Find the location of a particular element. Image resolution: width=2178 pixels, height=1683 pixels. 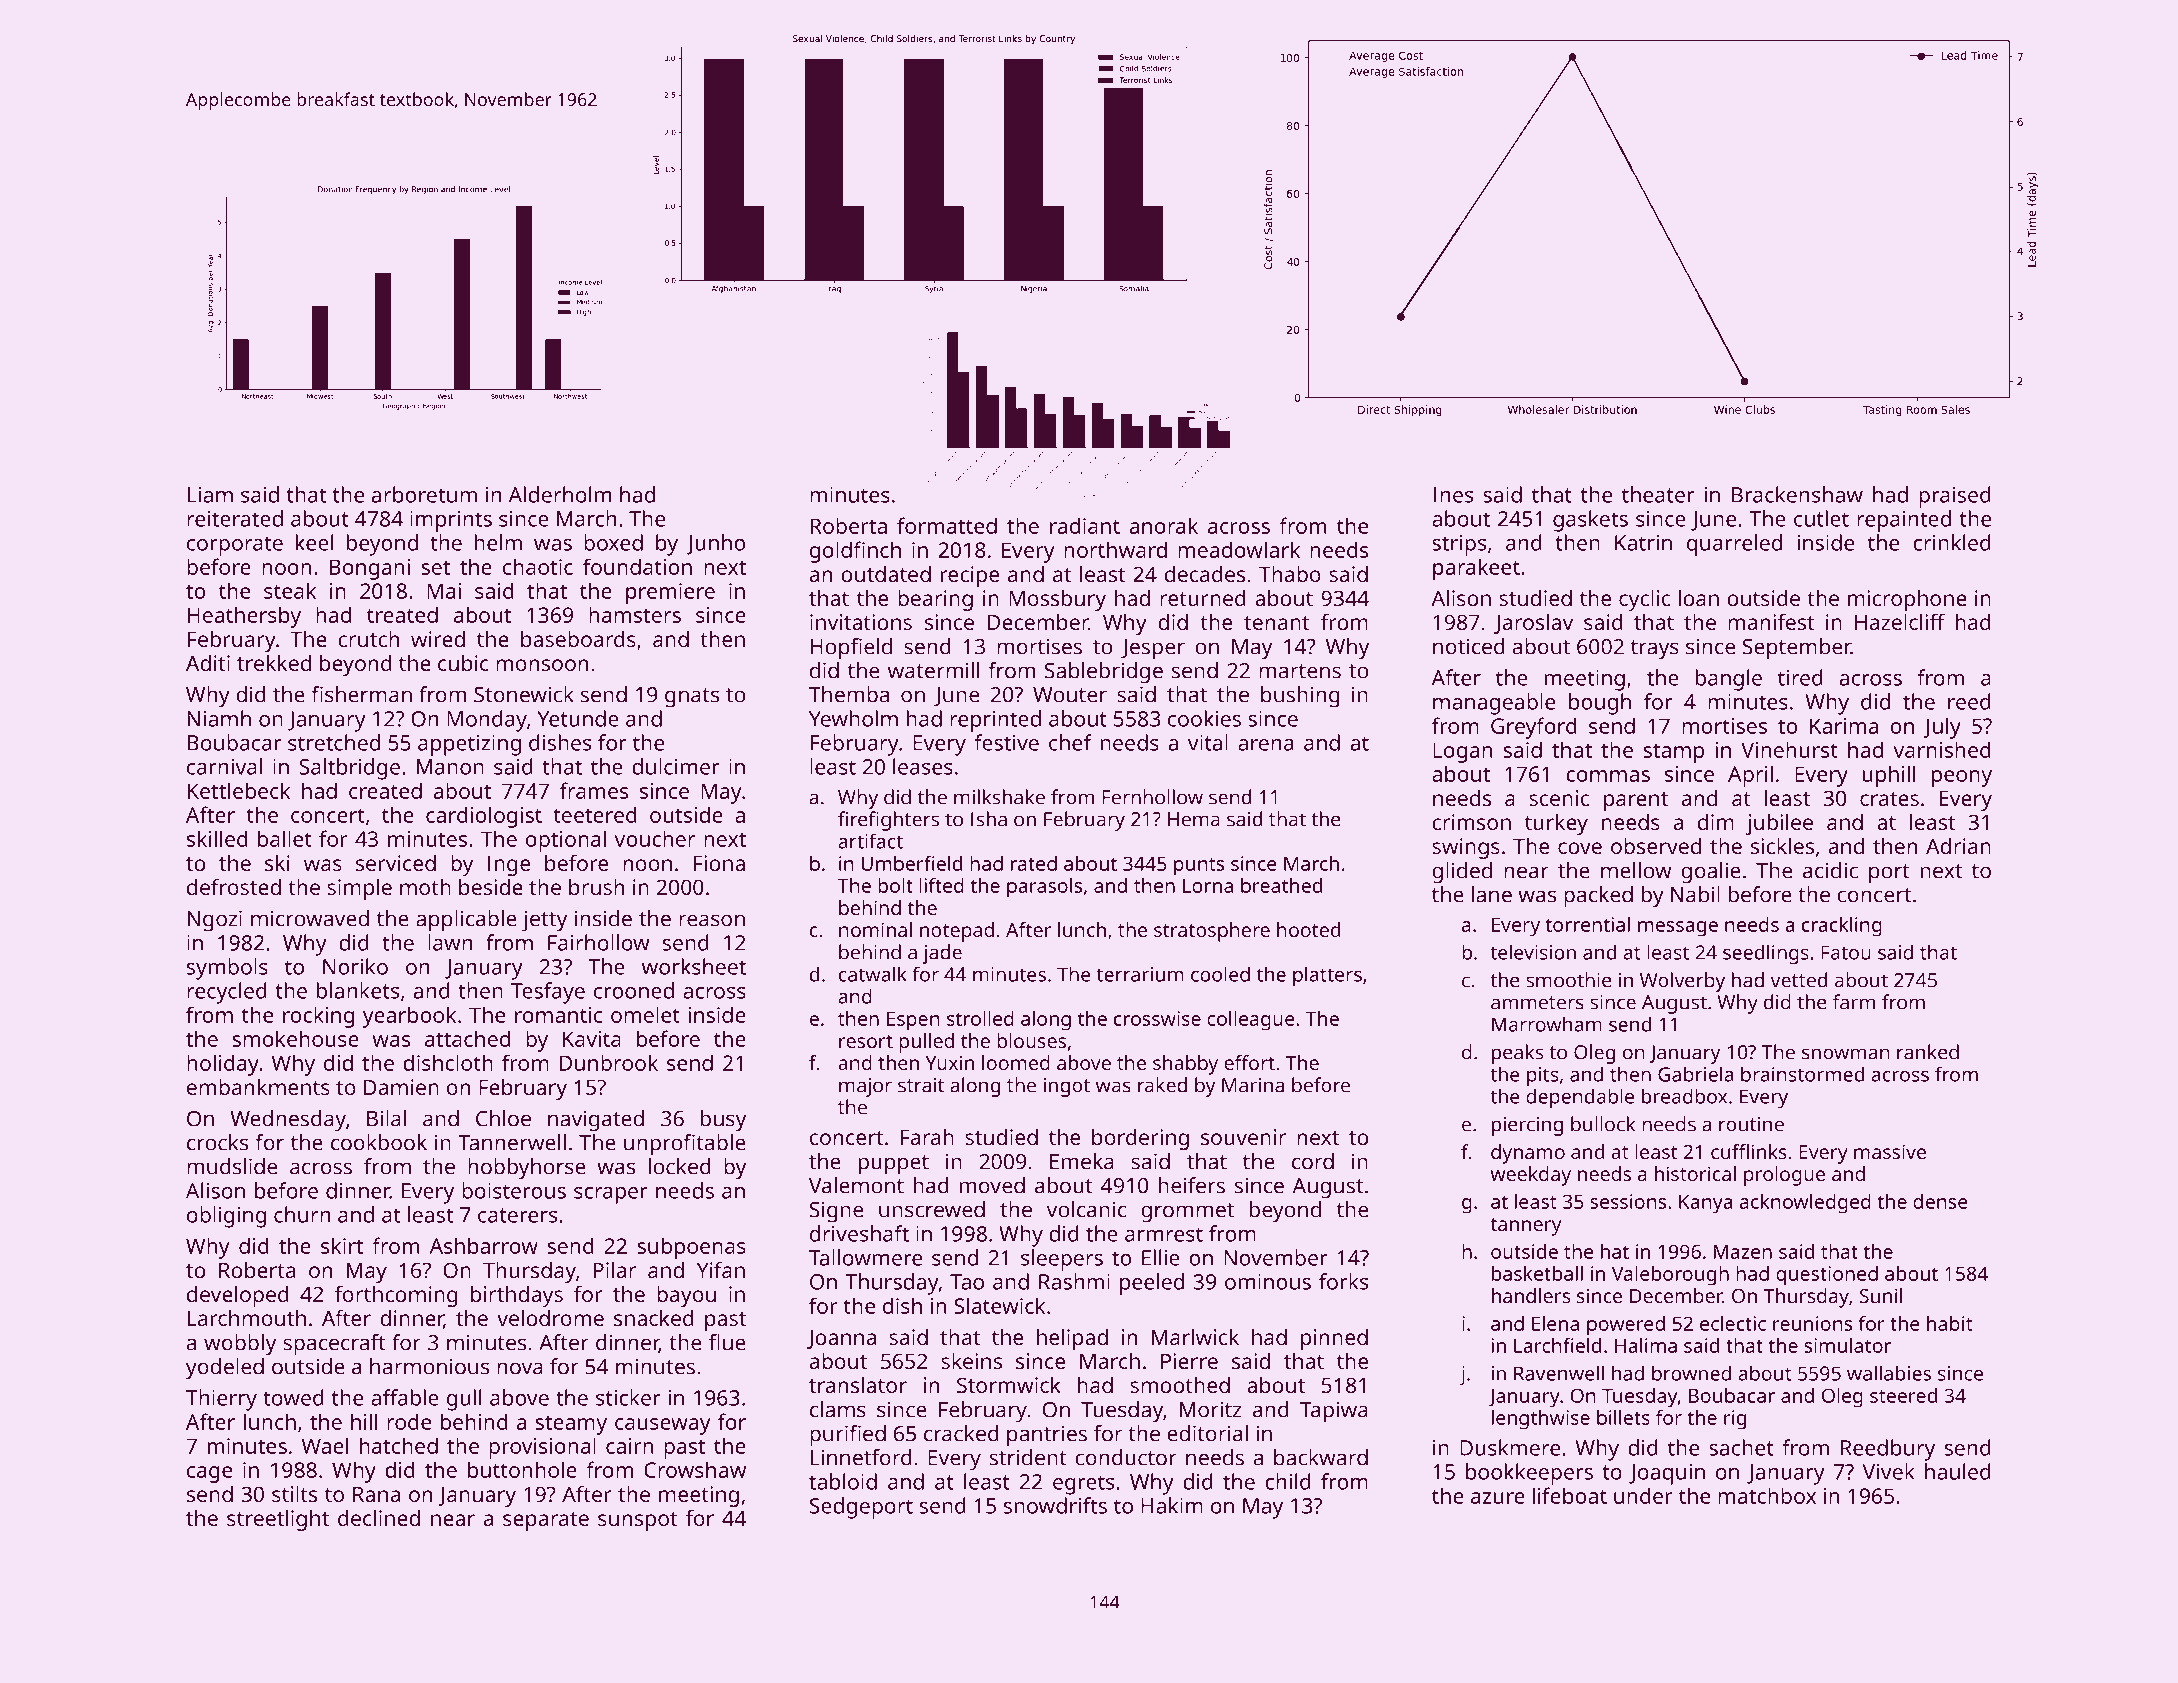

Fairhollow is located at coordinates (599, 942).
